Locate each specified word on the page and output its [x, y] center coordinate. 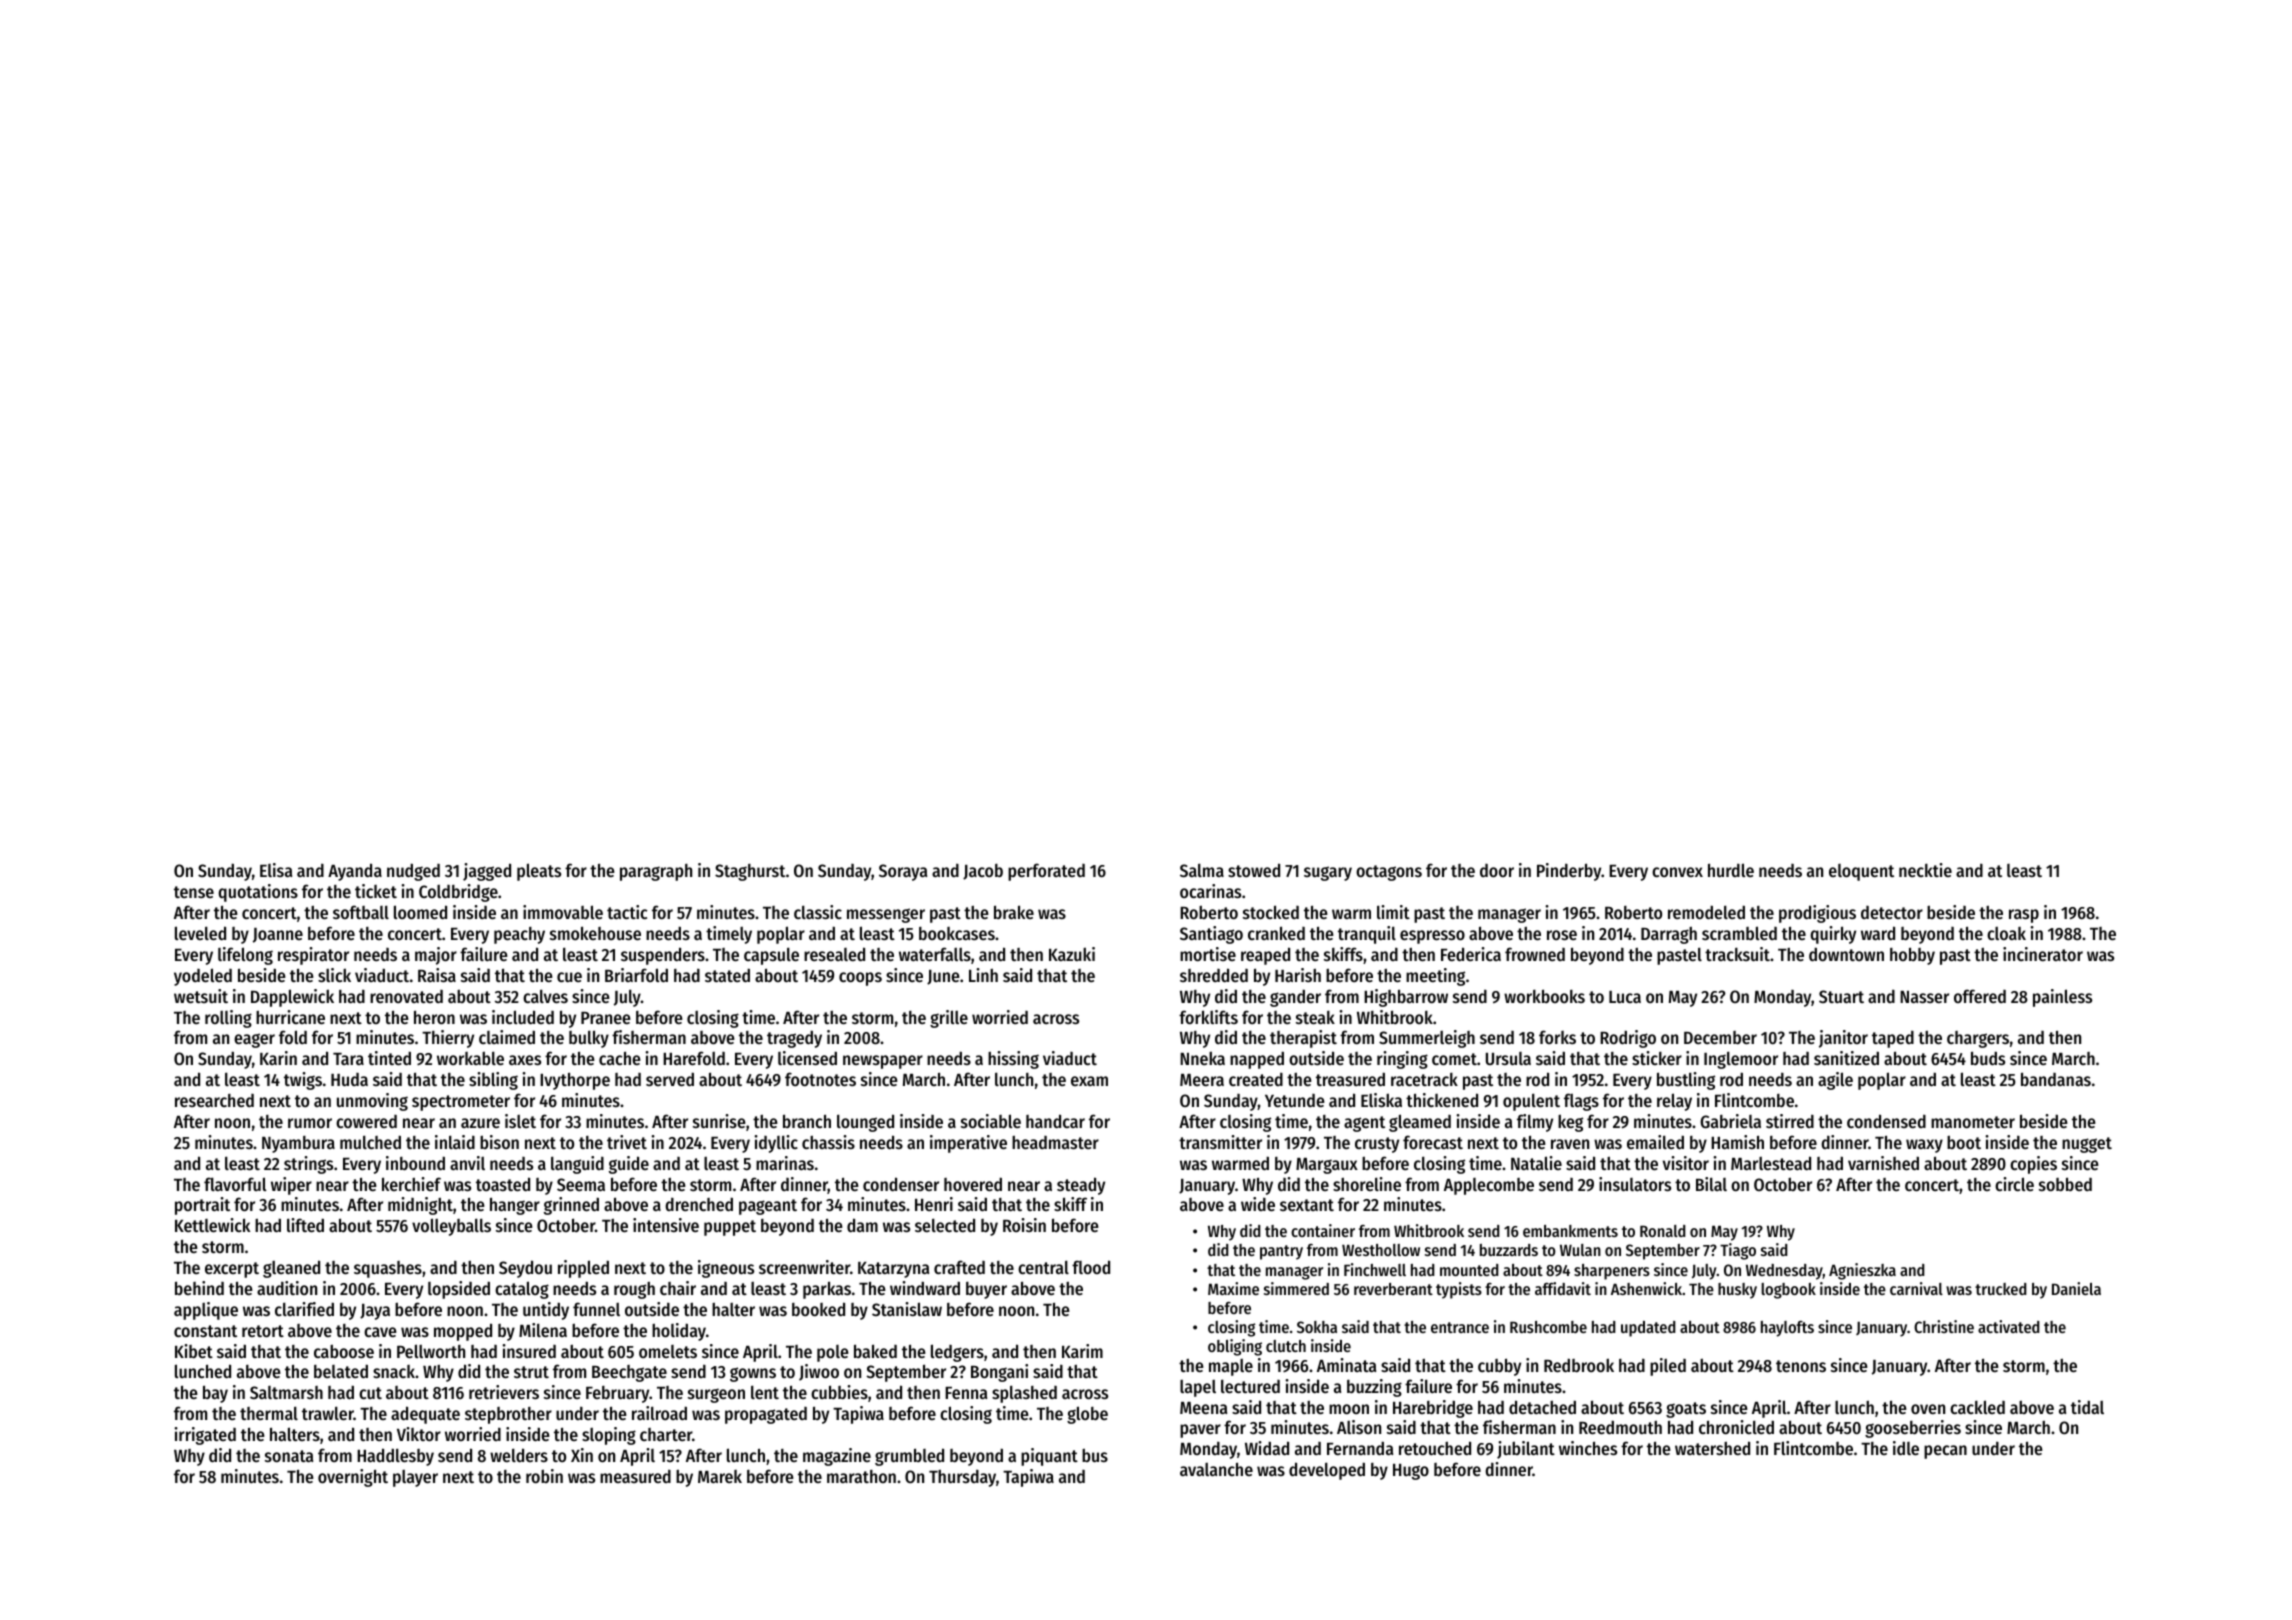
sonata [289, 1456]
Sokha [1317, 1327]
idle [1906, 1448]
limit [1393, 912]
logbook [1788, 1291]
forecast [1433, 1142]
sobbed [2065, 1184]
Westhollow [1381, 1250]
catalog [522, 1290]
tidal [2087, 1407]
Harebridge [1433, 1409]
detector [1892, 912]
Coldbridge [458, 893]
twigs [303, 1081]
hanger [515, 1206]
